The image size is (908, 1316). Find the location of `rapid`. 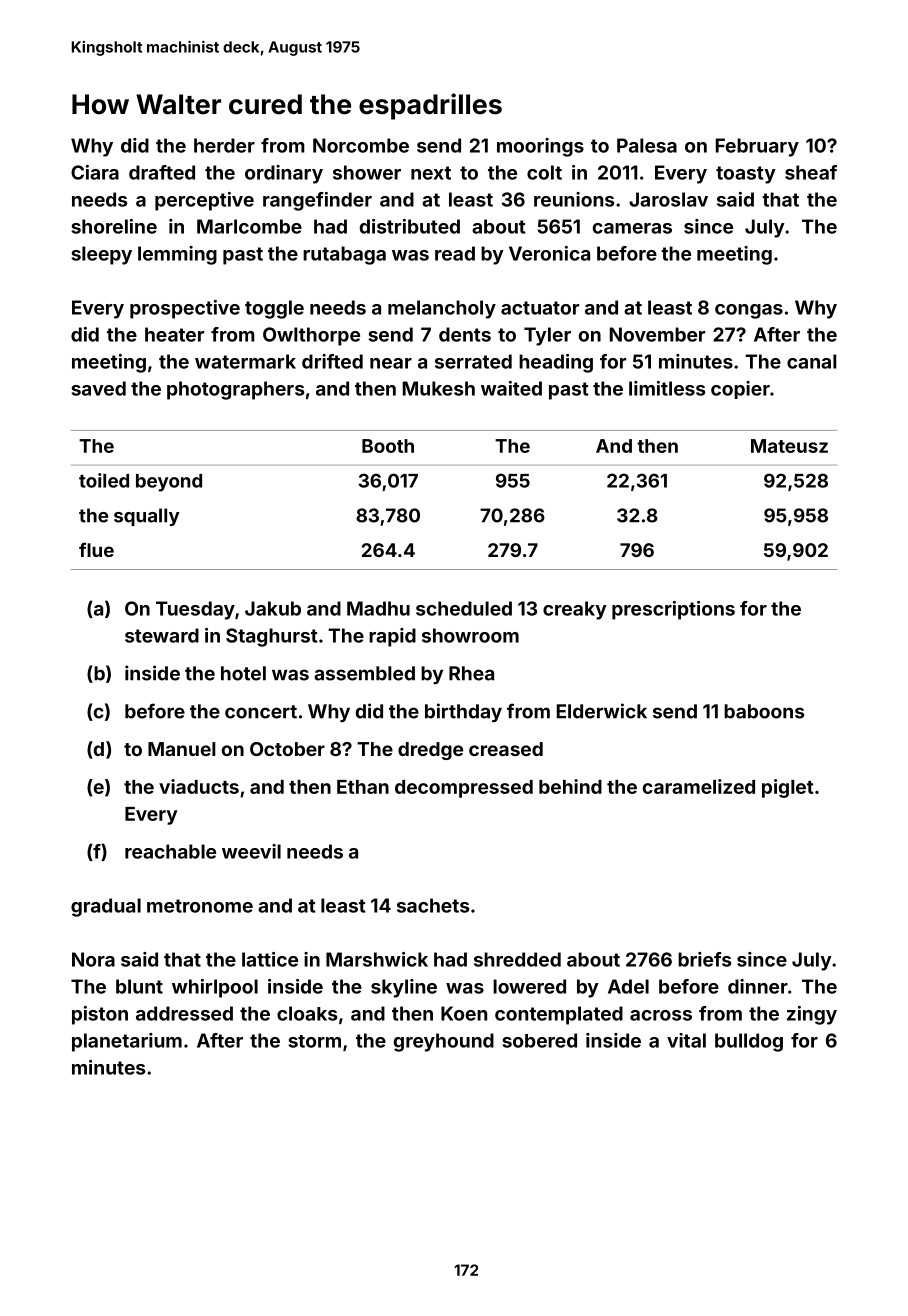

rapid is located at coordinates (392, 637).
